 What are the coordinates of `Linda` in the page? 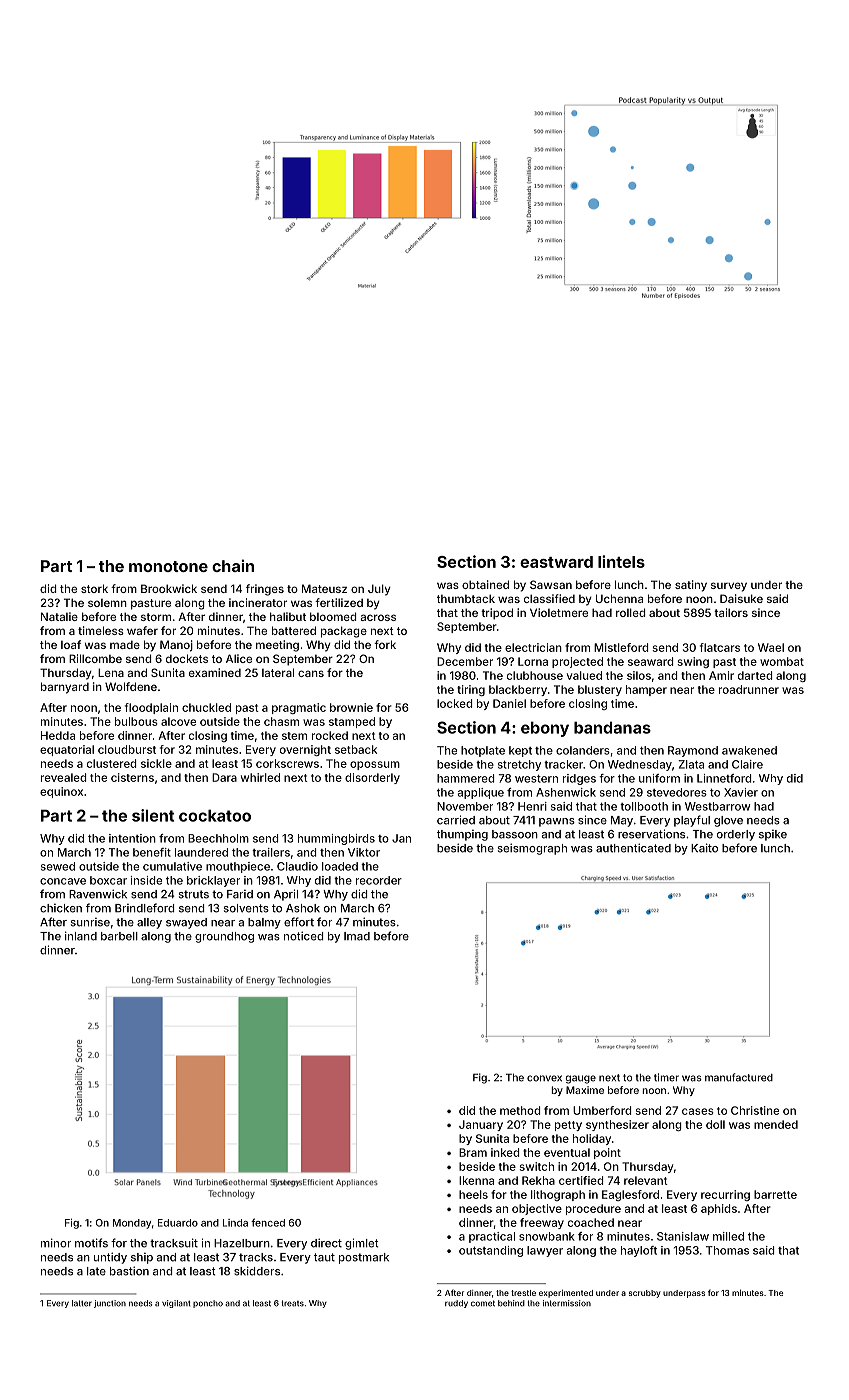 It's located at (235, 1223).
